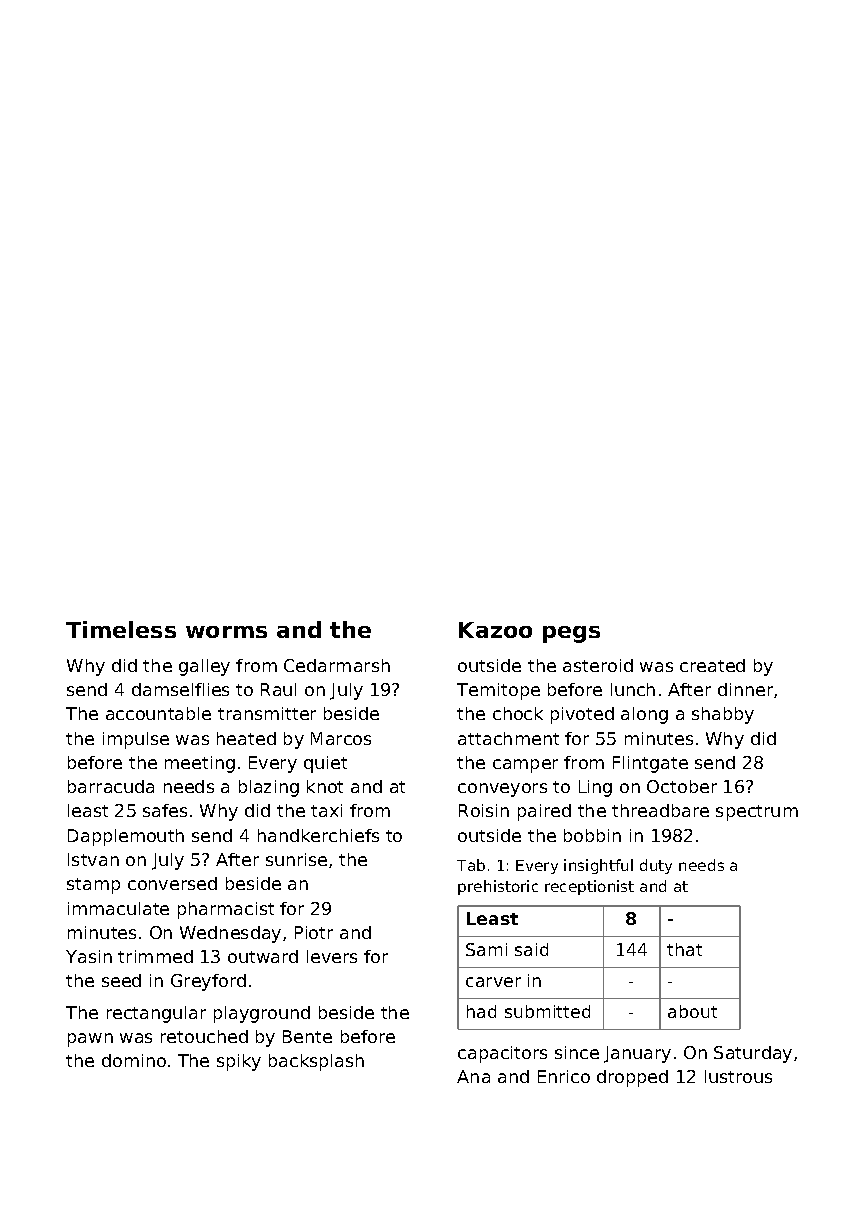 The width and height of the document is (868, 1231). I want to click on Piotr, so click(314, 932).
